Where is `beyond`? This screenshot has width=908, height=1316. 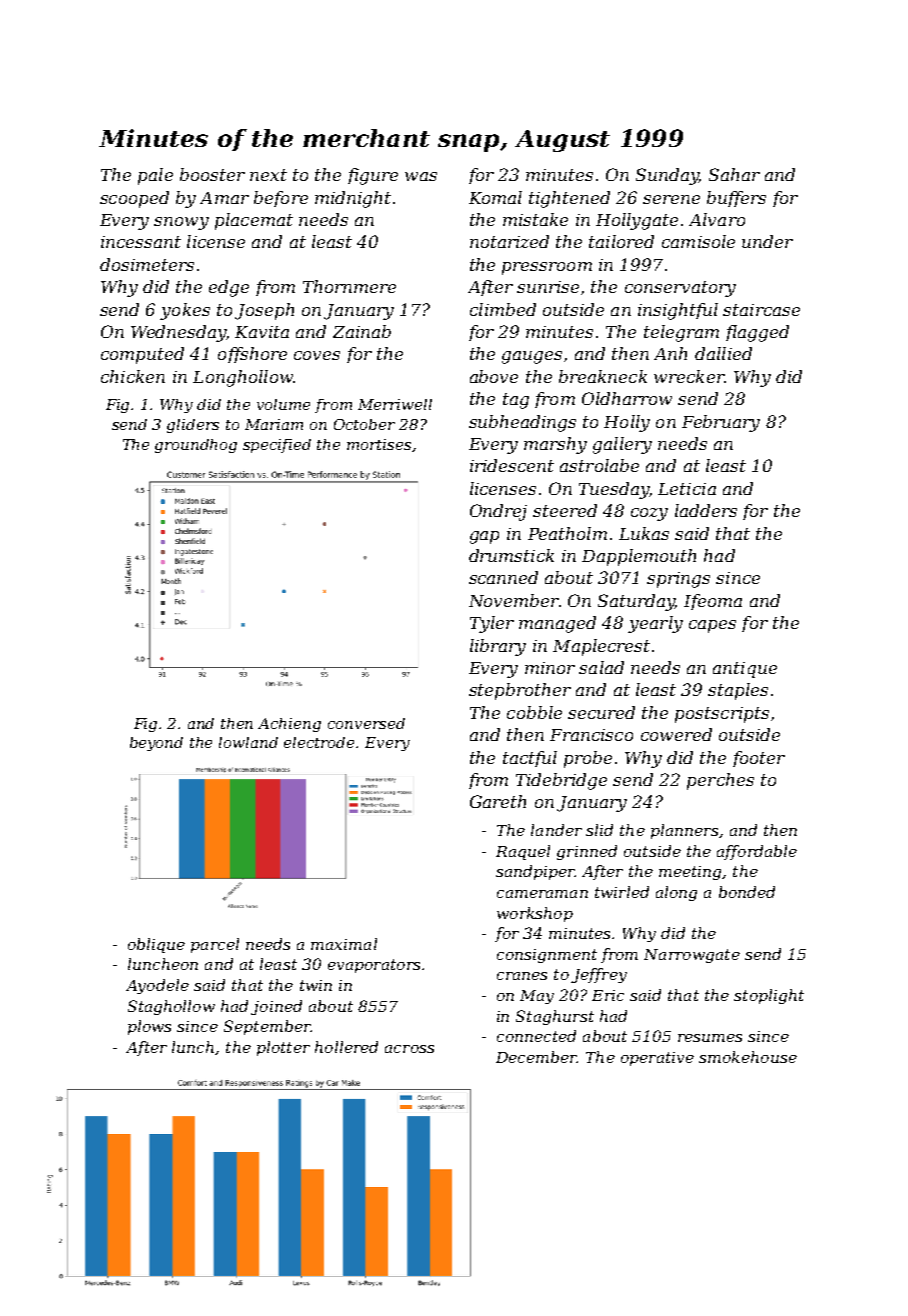
beyond is located at coordinates (156, 744).
